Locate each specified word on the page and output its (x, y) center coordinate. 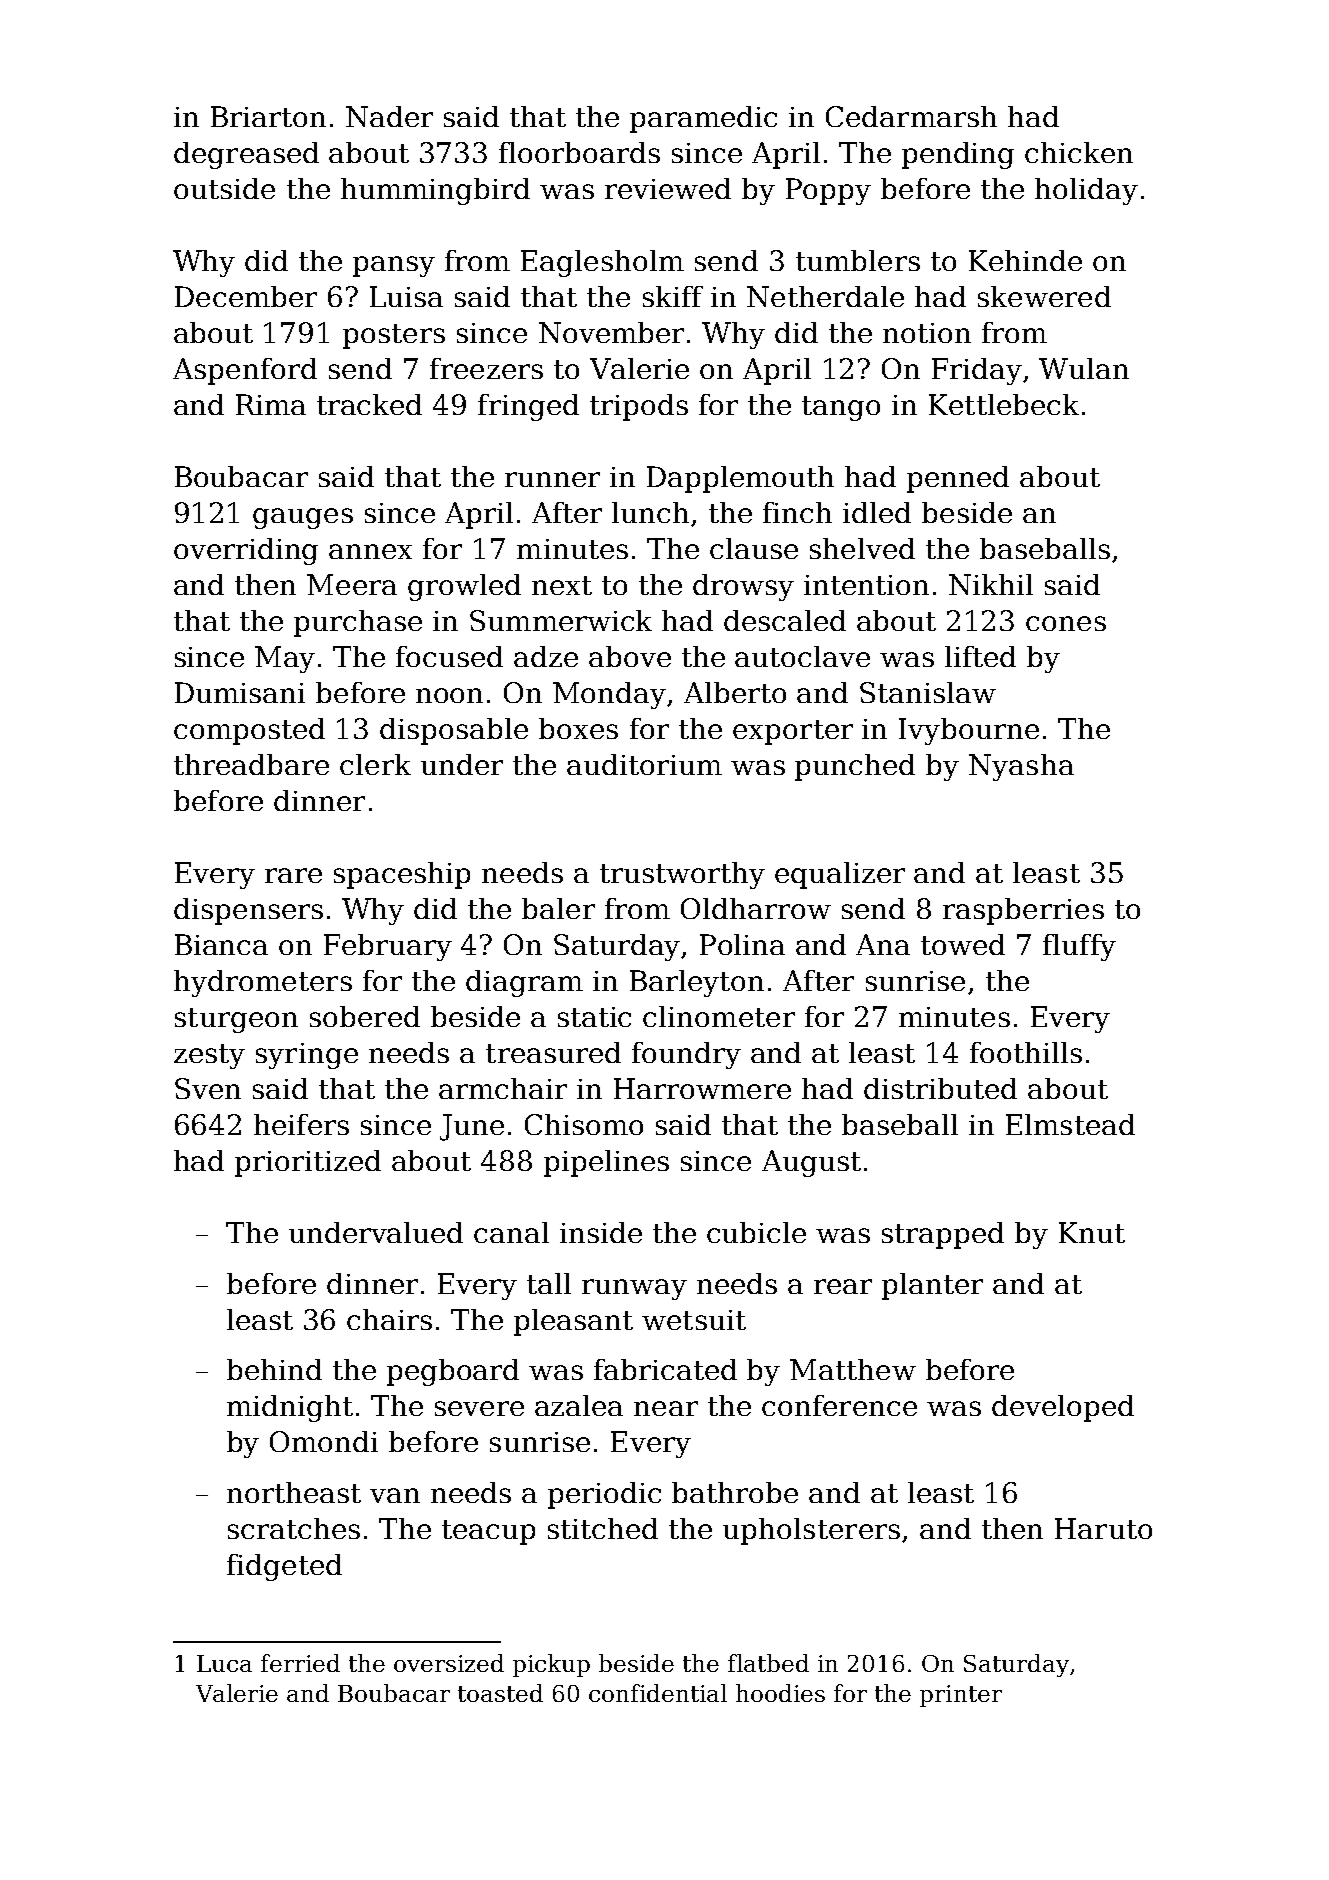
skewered (1044, 296)
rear (843, 1286)
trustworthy (682, 875)
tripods (639, 407)
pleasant (573, 1322)
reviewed (668, 188)
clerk (375, 764)
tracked (369, 404)
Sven (208, 1088)
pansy (394, 266)
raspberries (1023, 911)
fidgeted (284, 1567)
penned (958, 479)
